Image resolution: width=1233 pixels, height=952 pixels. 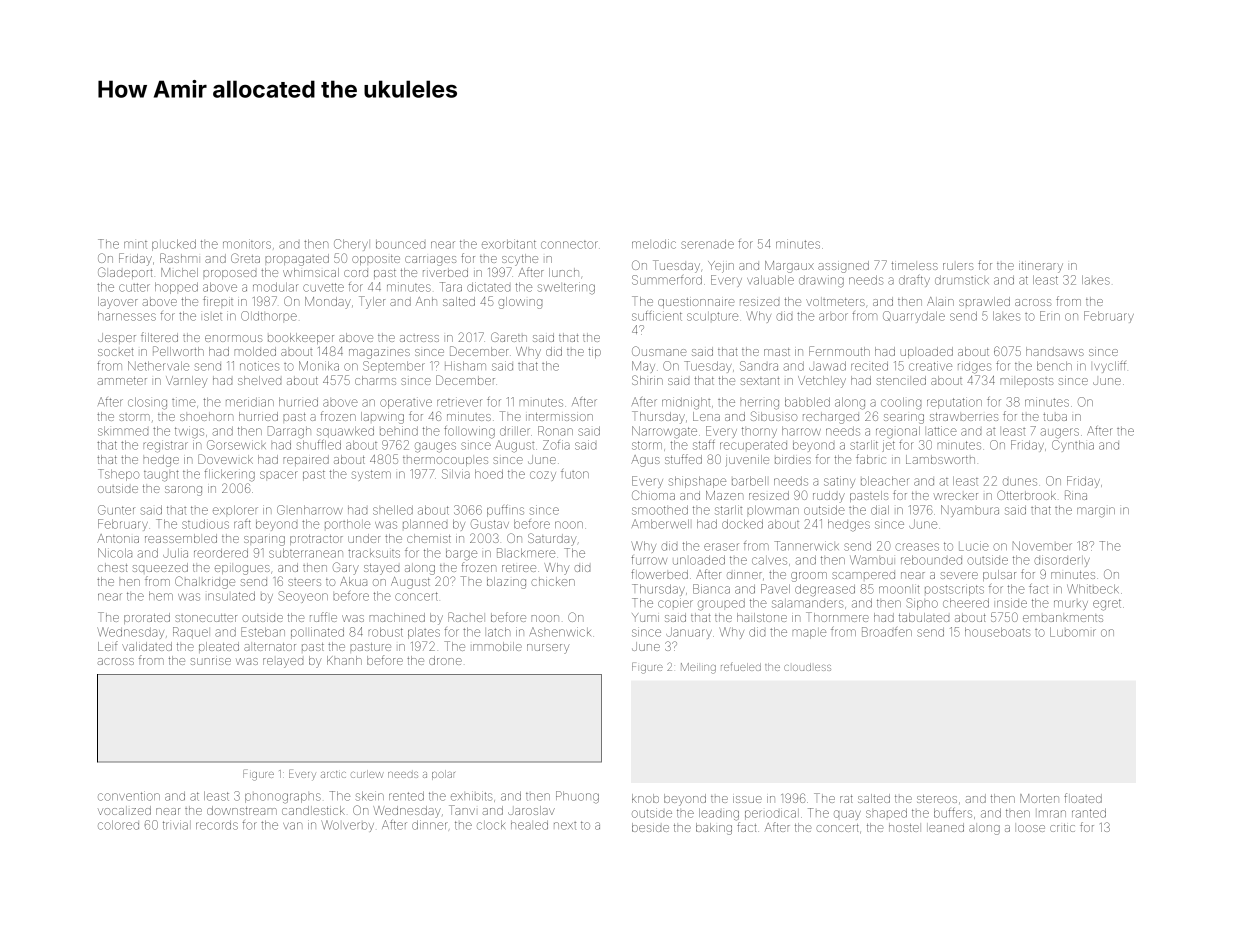 I want to click on houseboats, so click(x=997, y=632).
